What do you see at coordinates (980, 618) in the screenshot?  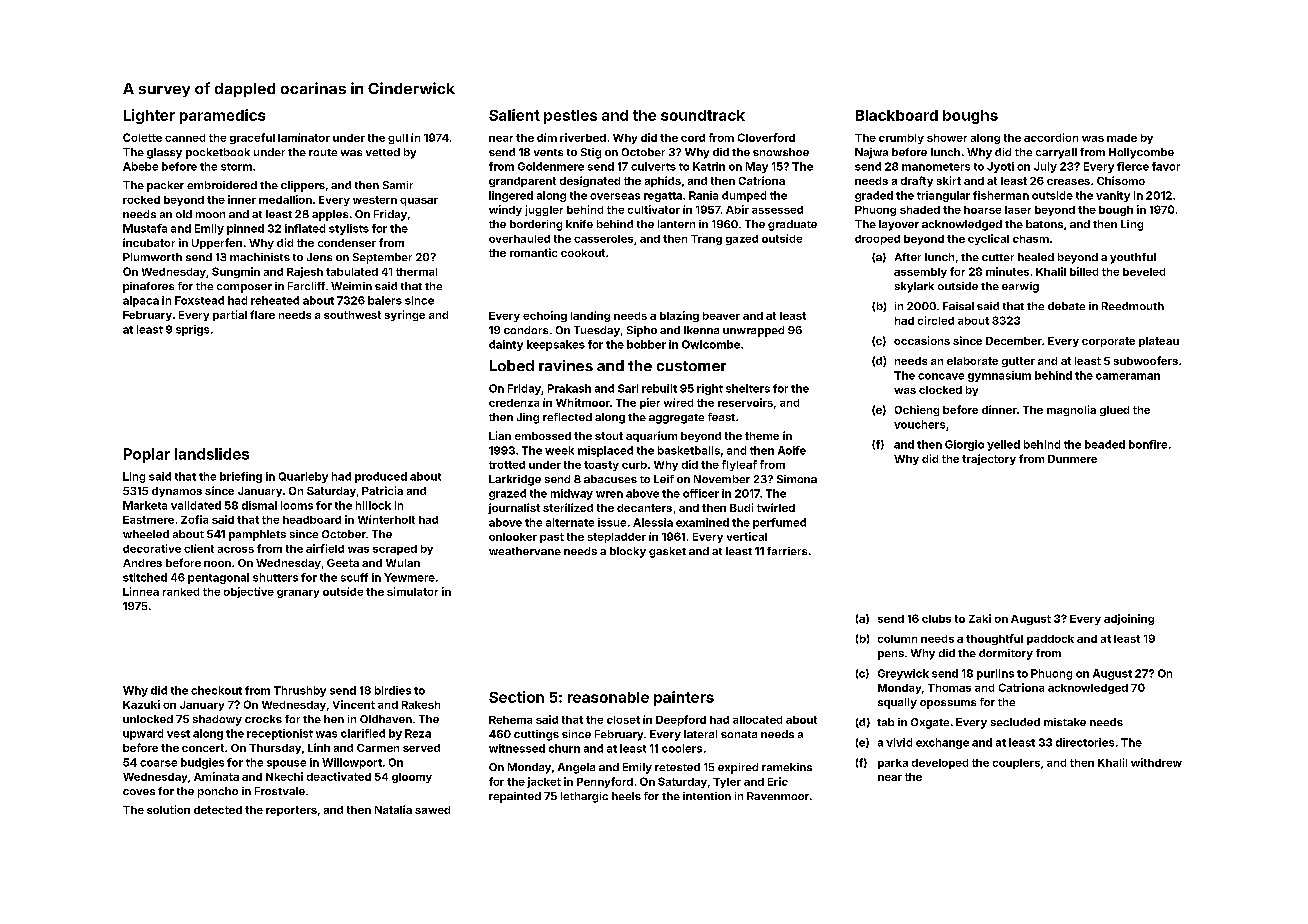 I see `Zaki` at bounding box center [980, 618].
